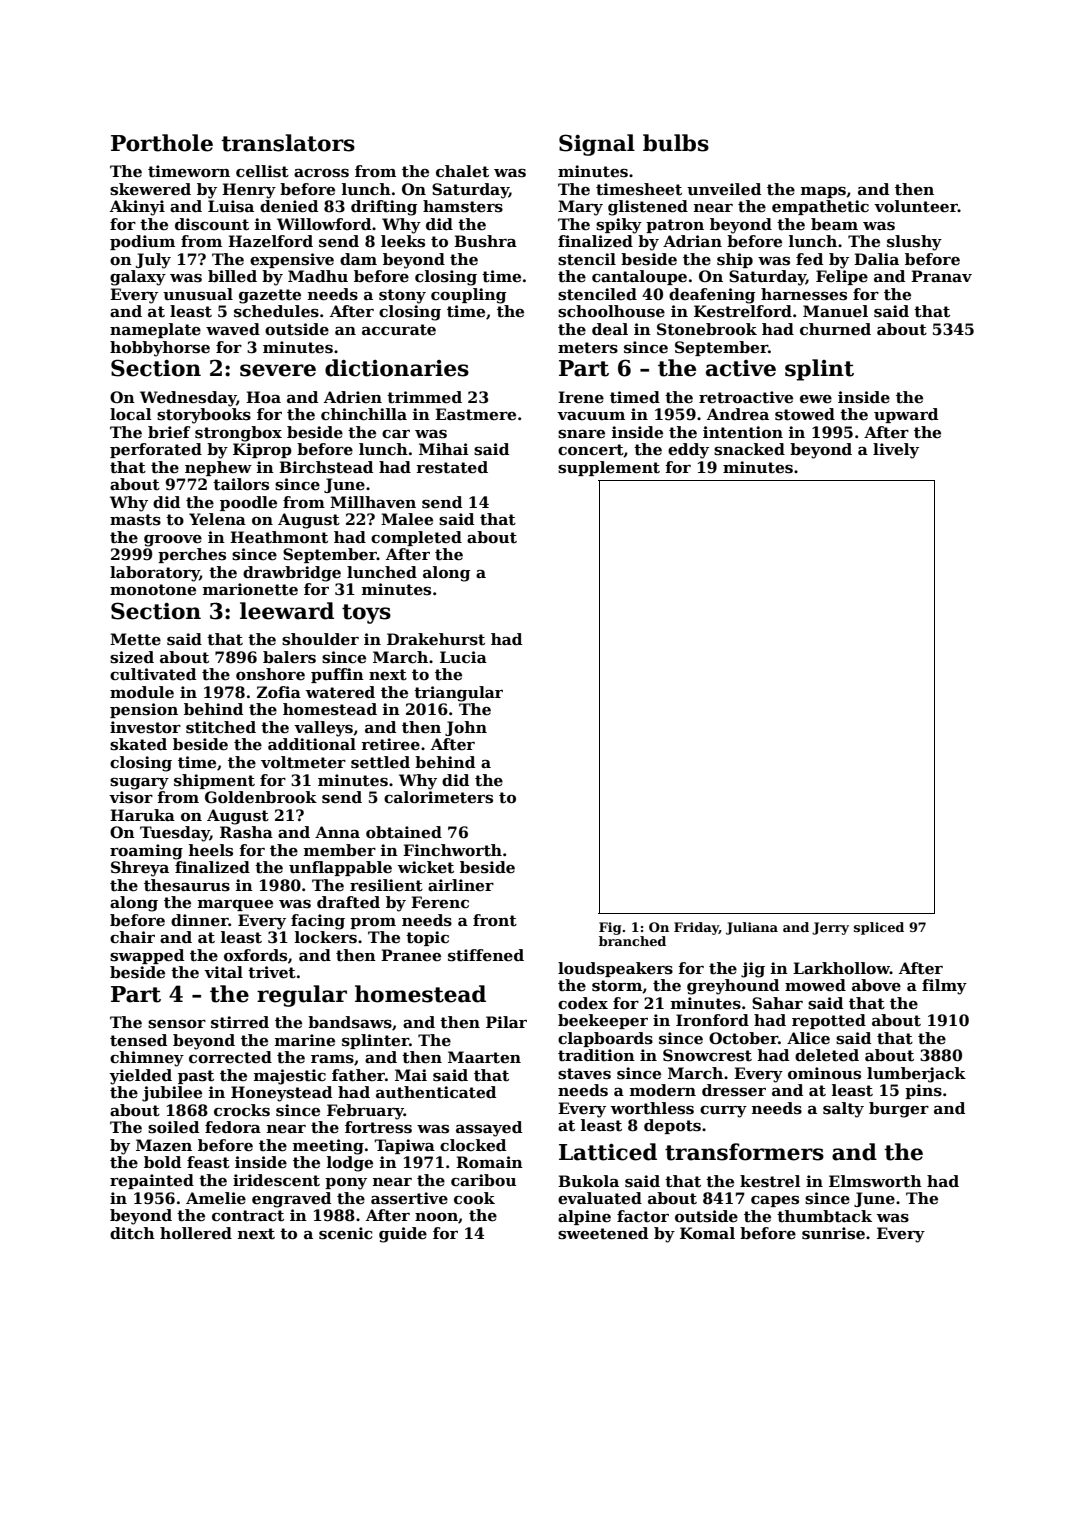  Describe the element at coordinates (221, 727) in the image. I see `stitched` at that location.
